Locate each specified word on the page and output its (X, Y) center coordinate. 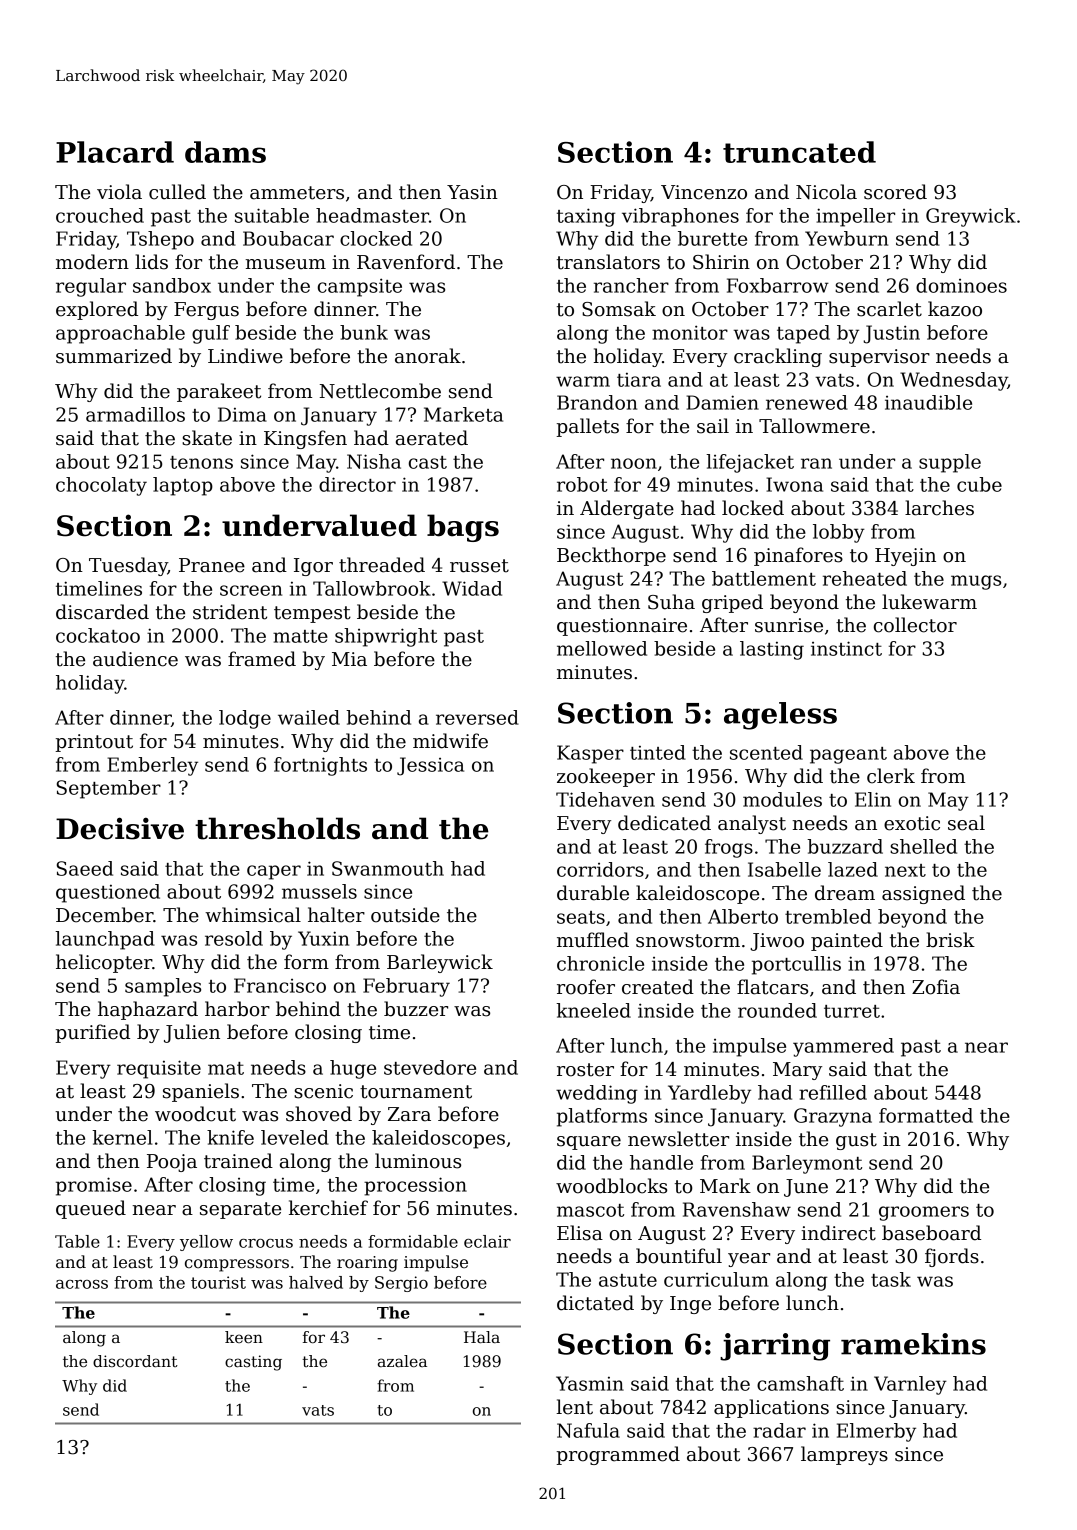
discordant (135, 1361)
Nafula (588, 1430)
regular (91, 287)
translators (608, 262)
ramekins (913, 1344)
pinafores (798, 556)
